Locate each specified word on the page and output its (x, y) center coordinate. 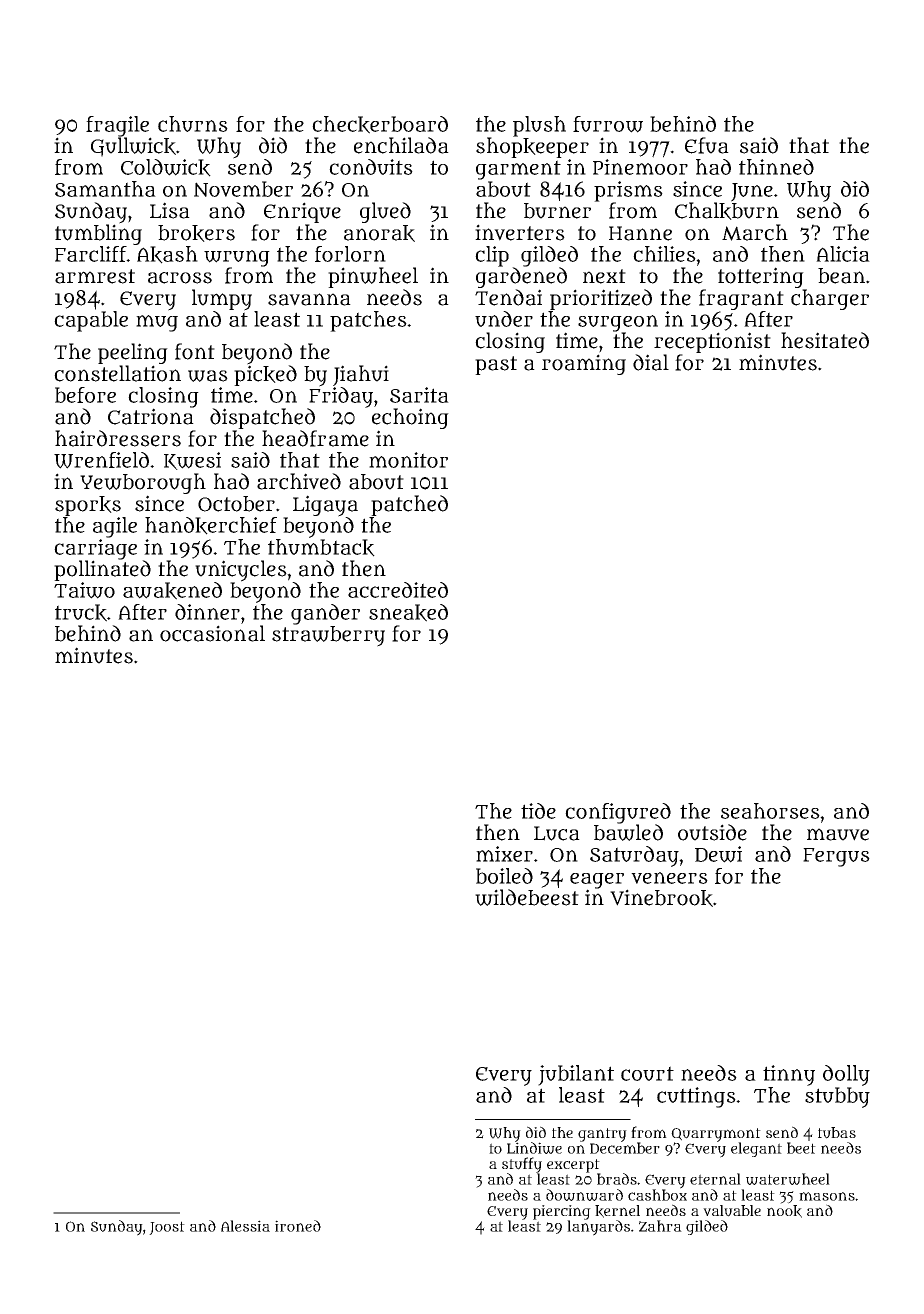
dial (651, 362)
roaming (584, 364)
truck (81, 613)
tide (538, 811)
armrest (95, 276)
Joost (167, 1228)
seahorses (770, 811)
